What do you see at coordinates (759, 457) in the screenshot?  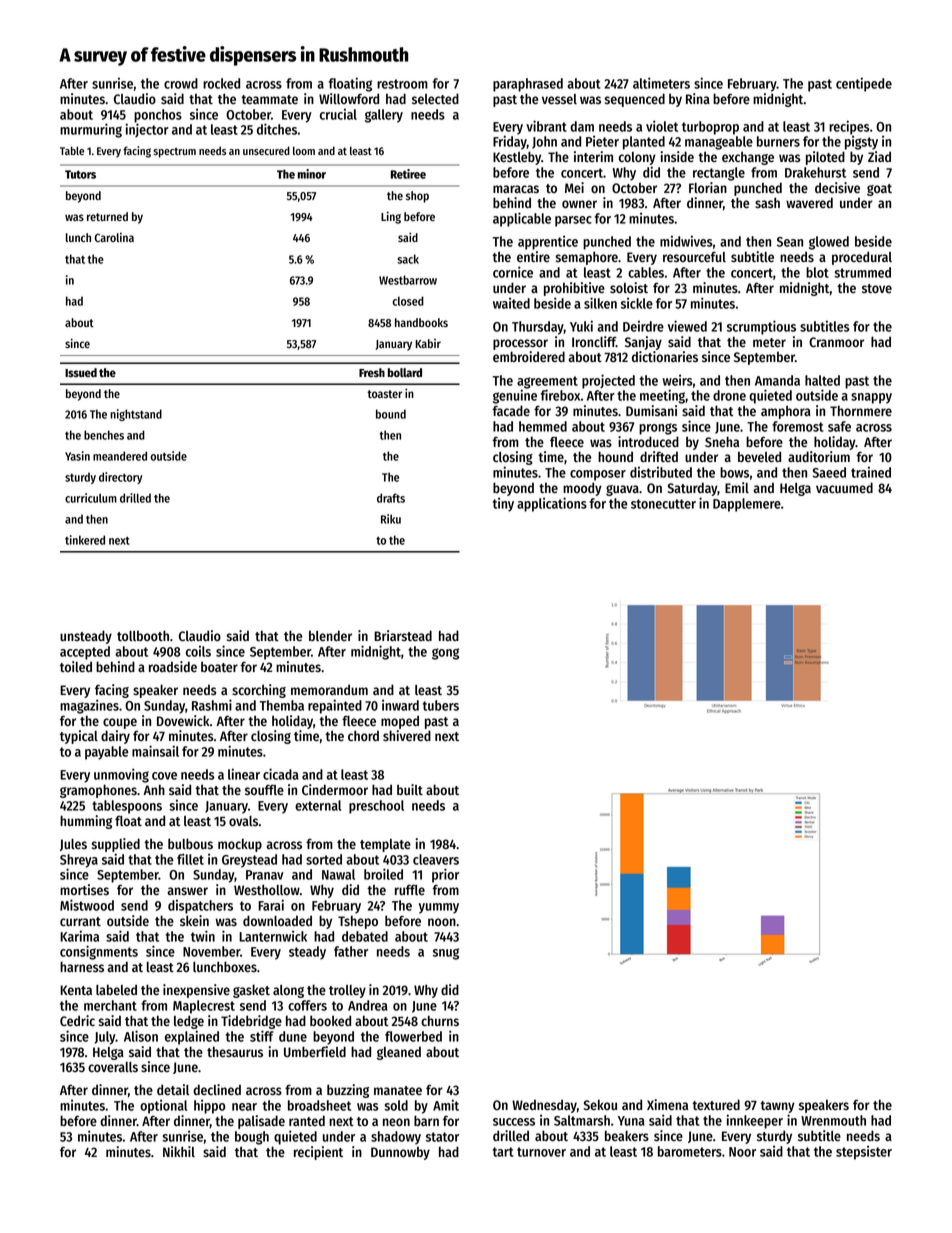 I see `beveled` at bounding box center [759, 457].
